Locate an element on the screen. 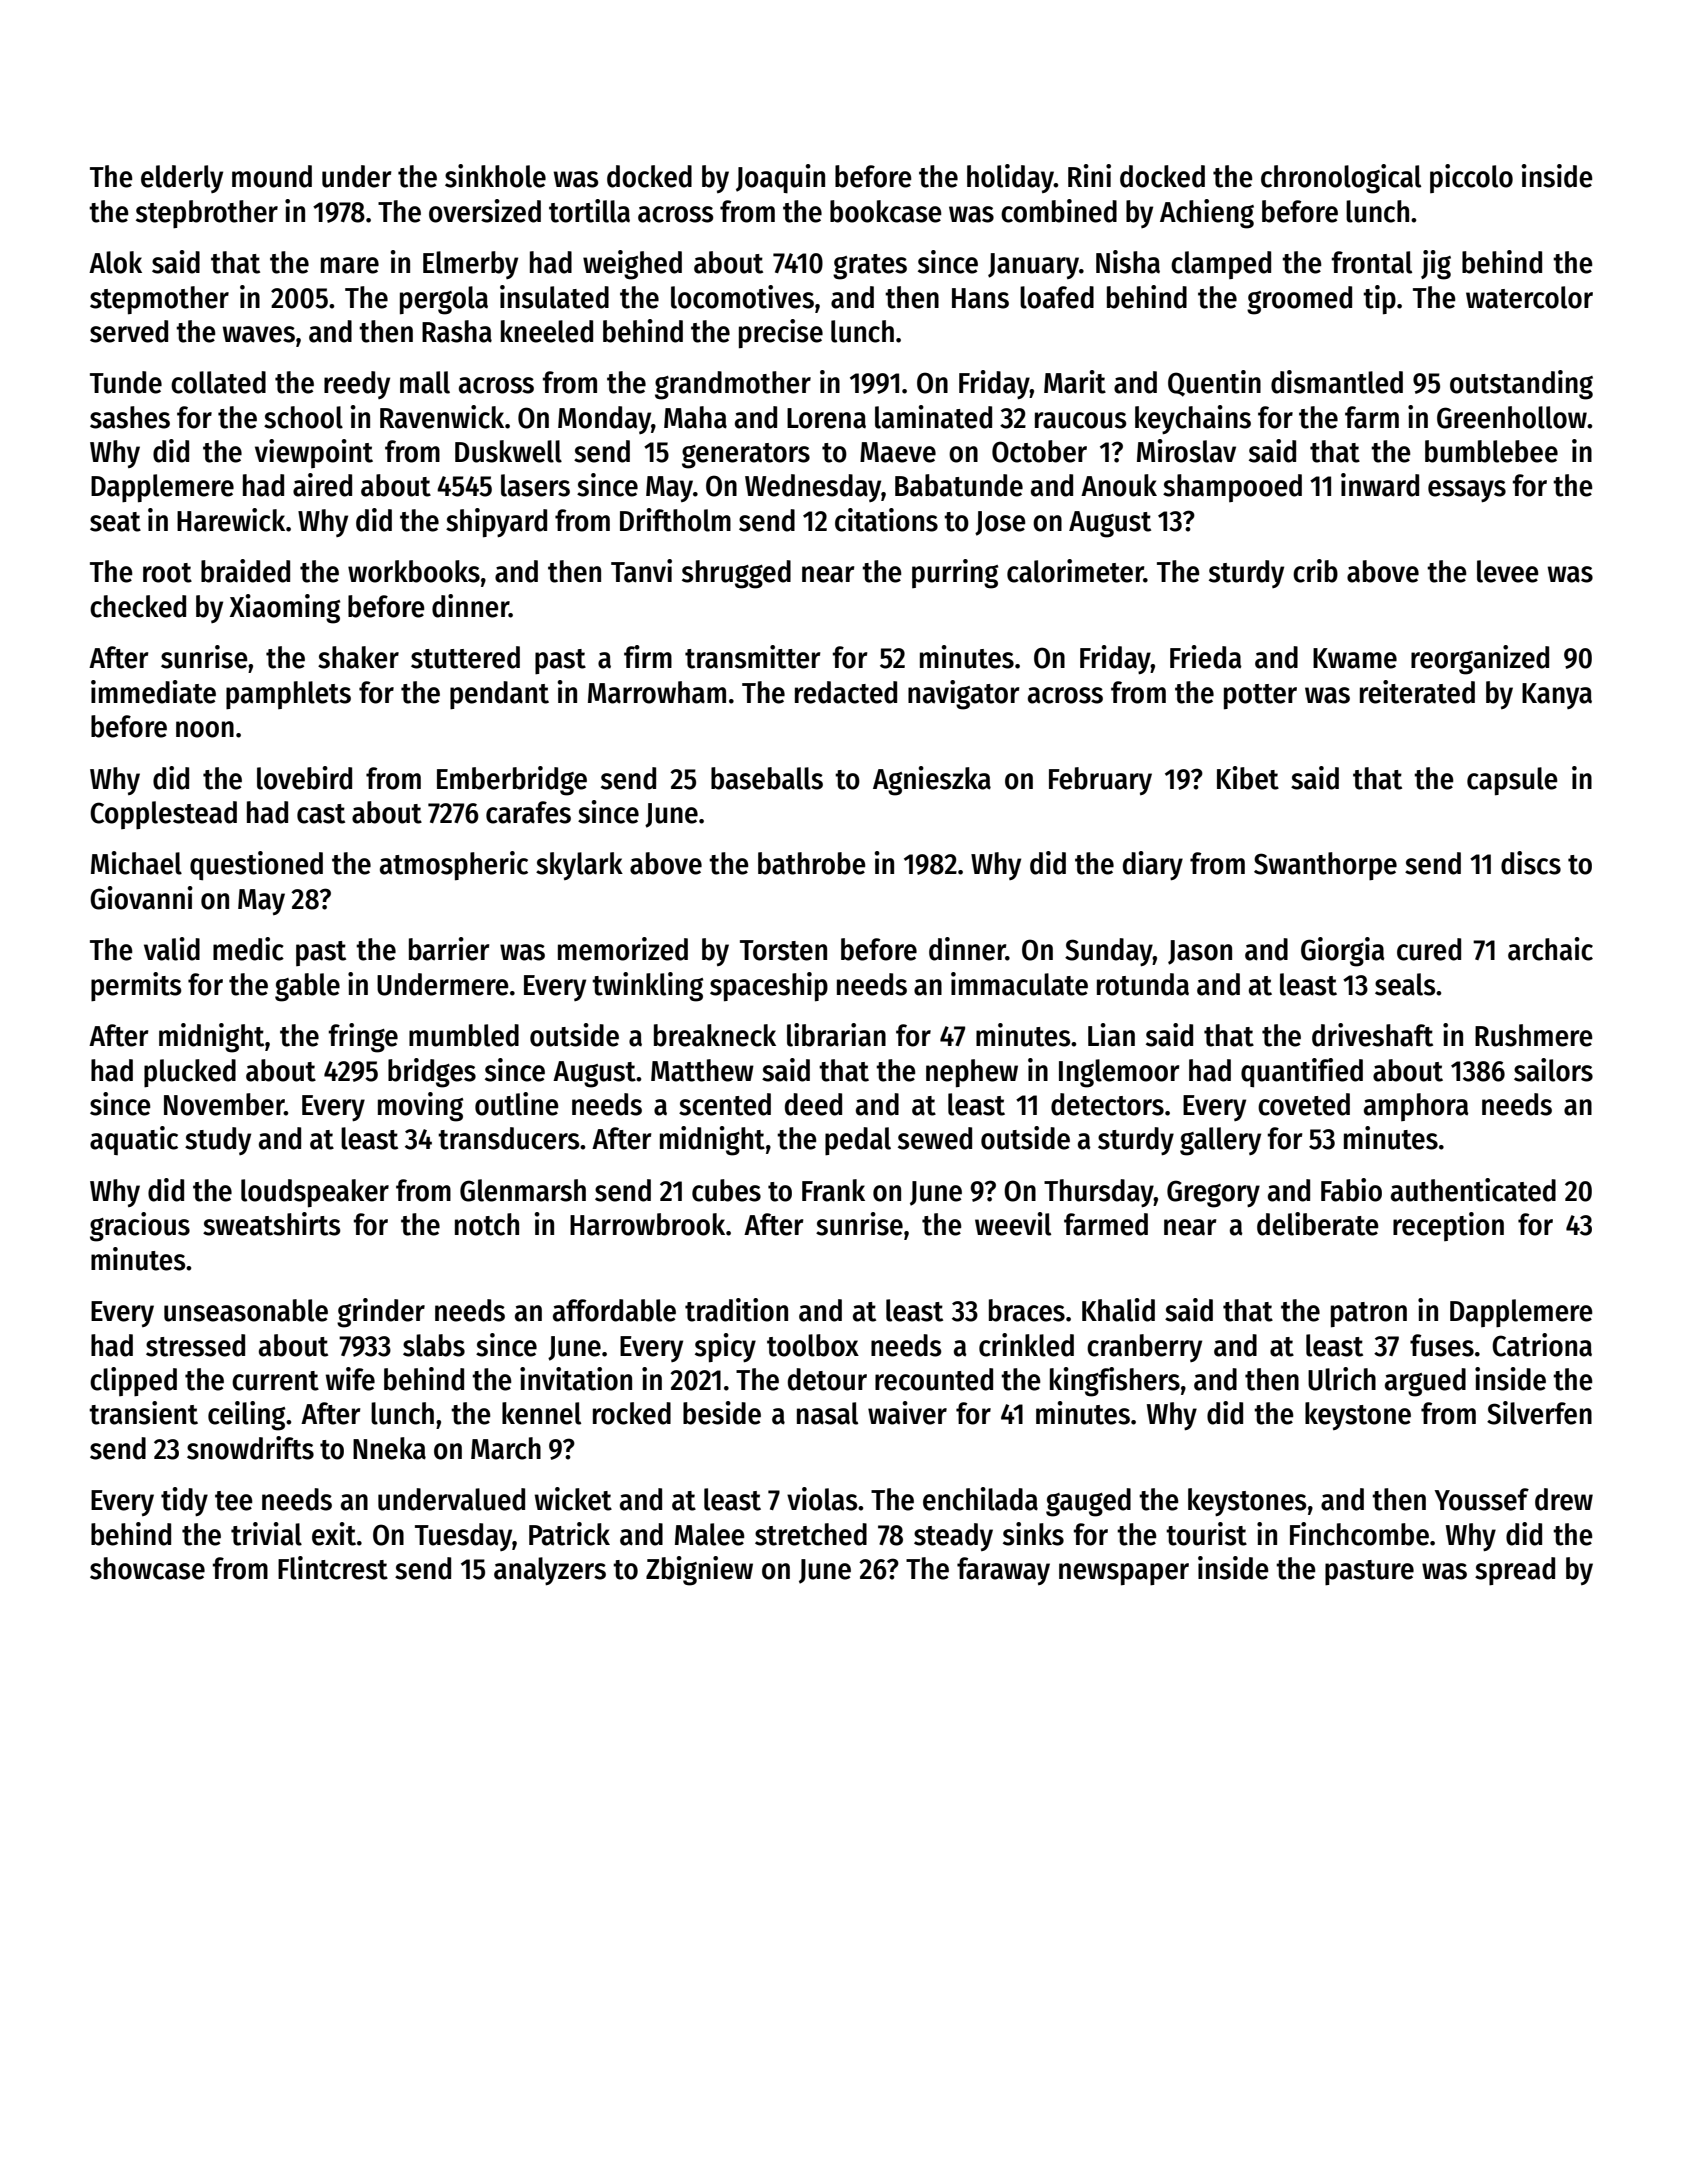  showcase is located at coordinates (147, 1568).
